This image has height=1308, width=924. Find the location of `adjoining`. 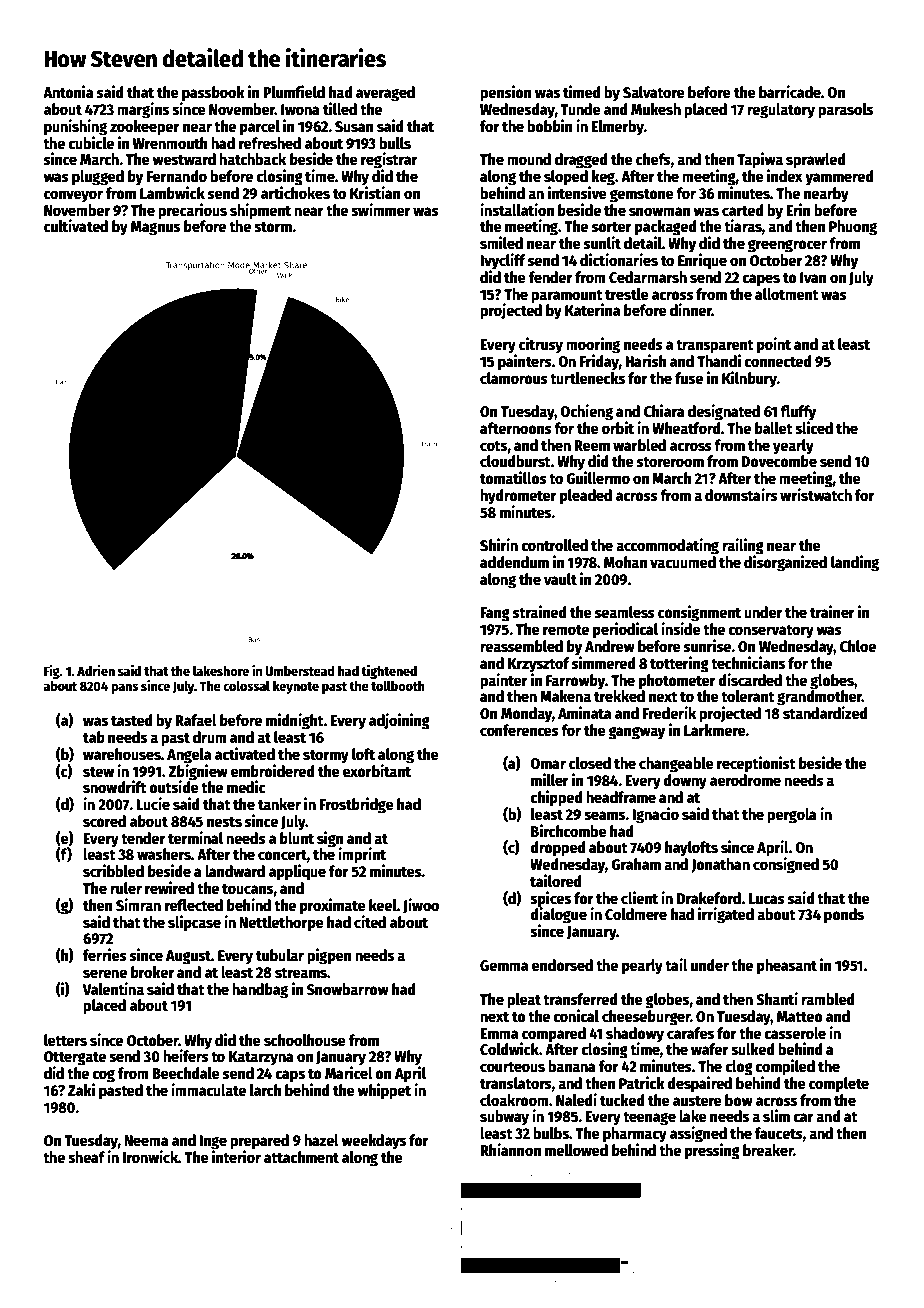

adjoining is located at coordinates (399, 721).
